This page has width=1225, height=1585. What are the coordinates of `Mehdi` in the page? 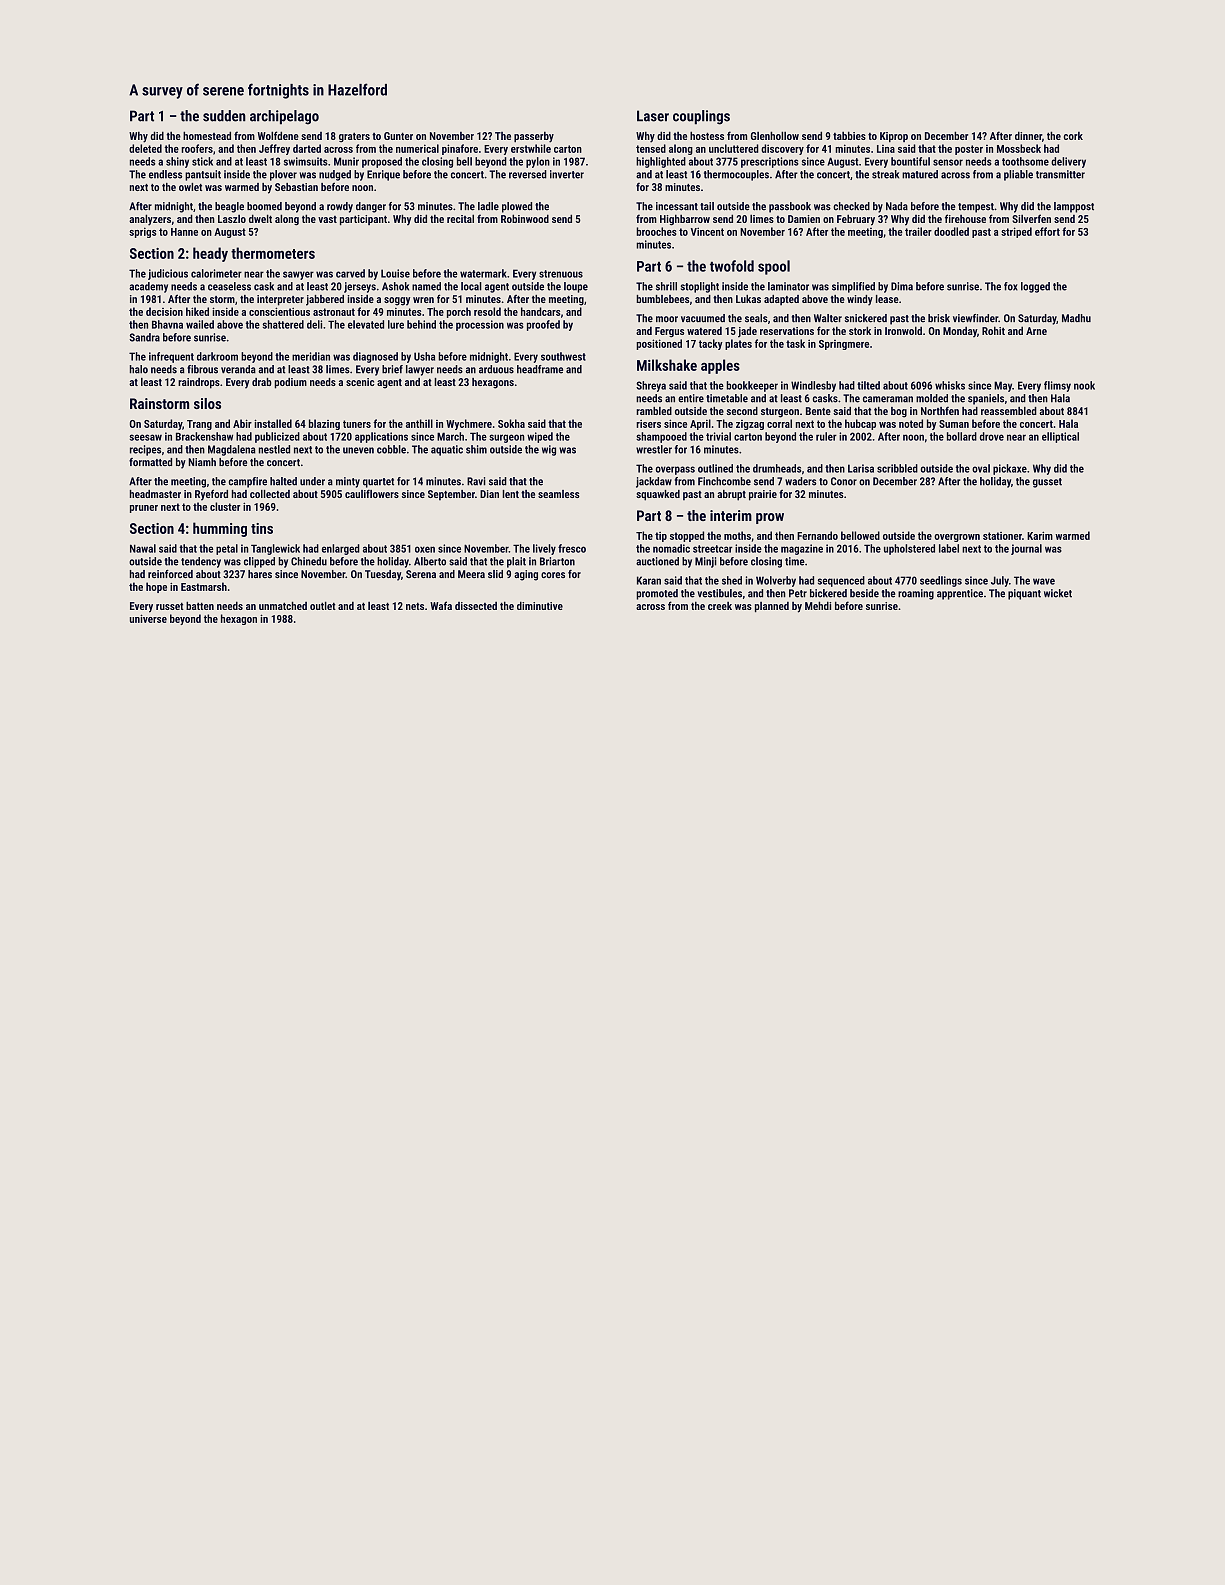 It's located at (818, 605).
